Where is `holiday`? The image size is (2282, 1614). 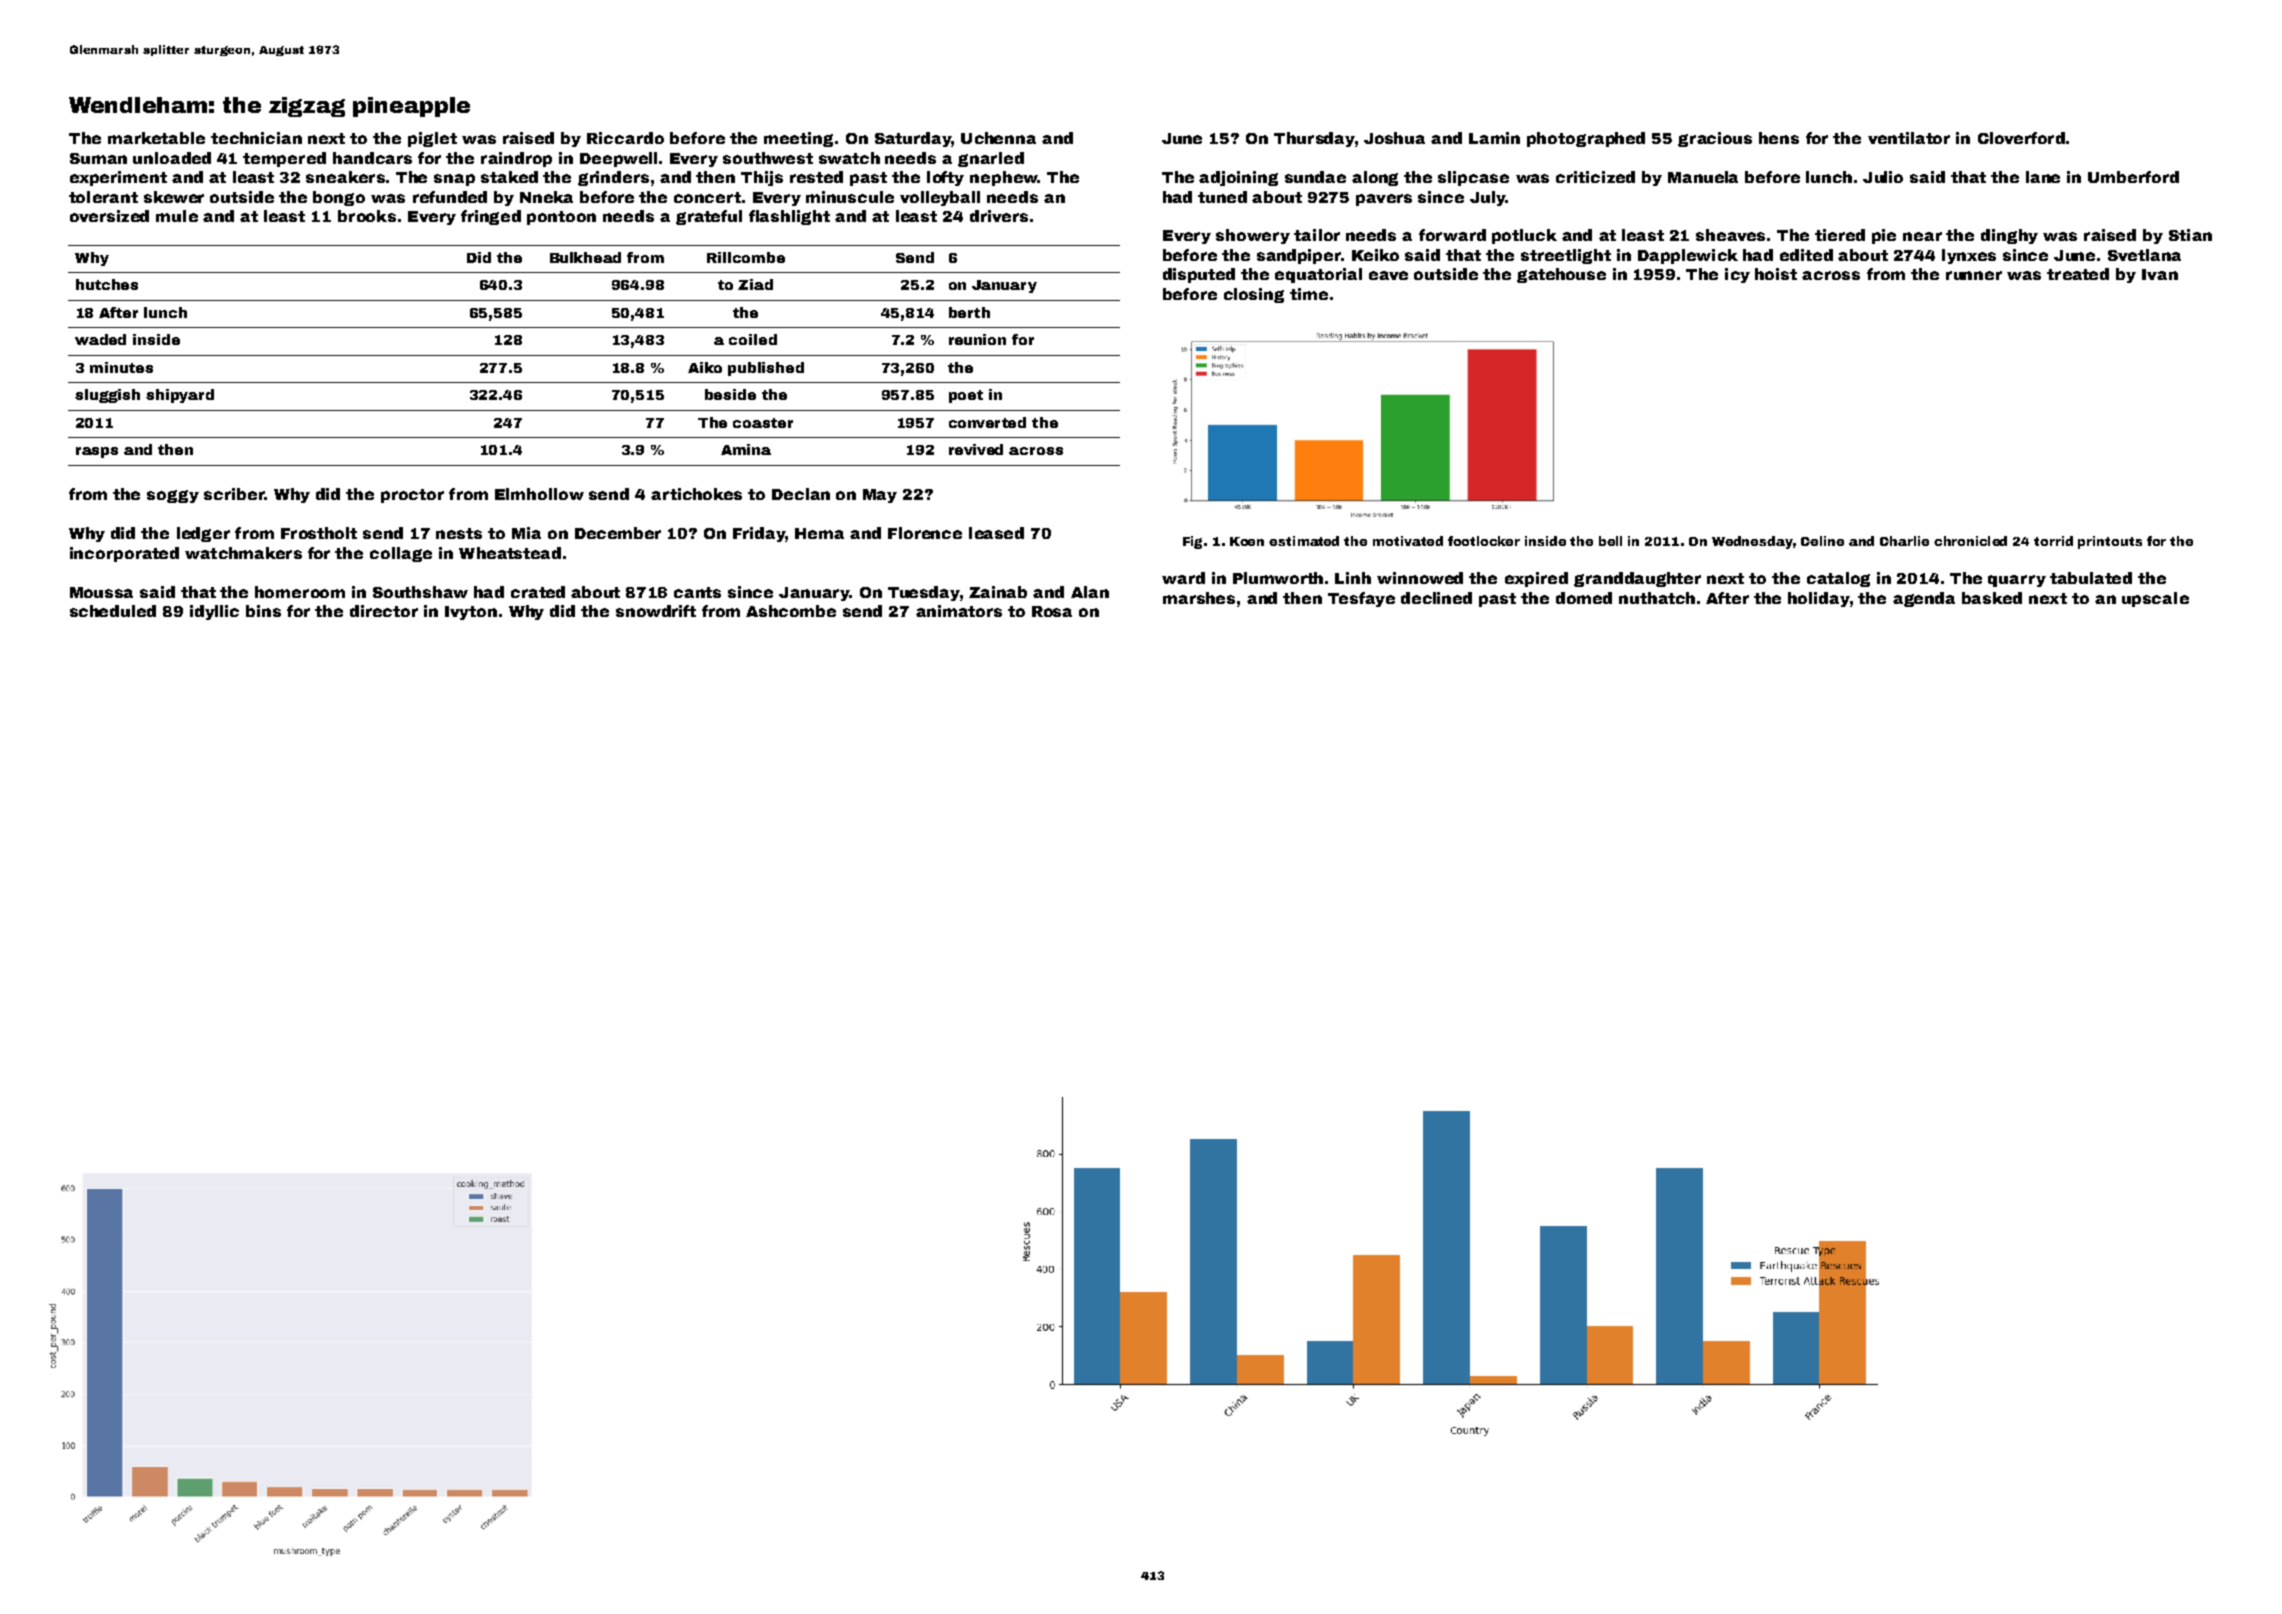 holiday is located at coordinates (1819, 599).
